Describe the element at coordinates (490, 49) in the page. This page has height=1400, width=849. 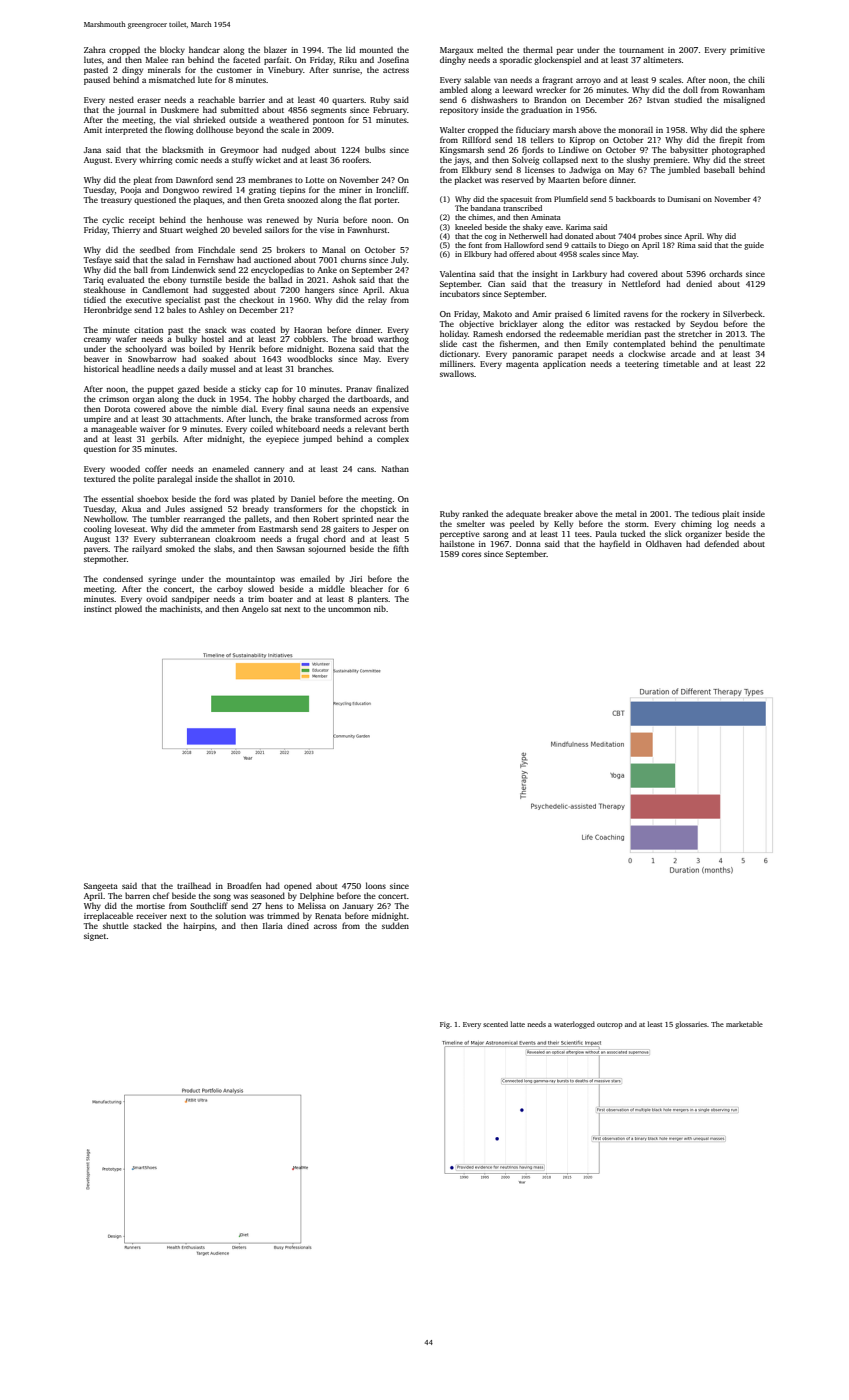
I see `melted` at that location.
